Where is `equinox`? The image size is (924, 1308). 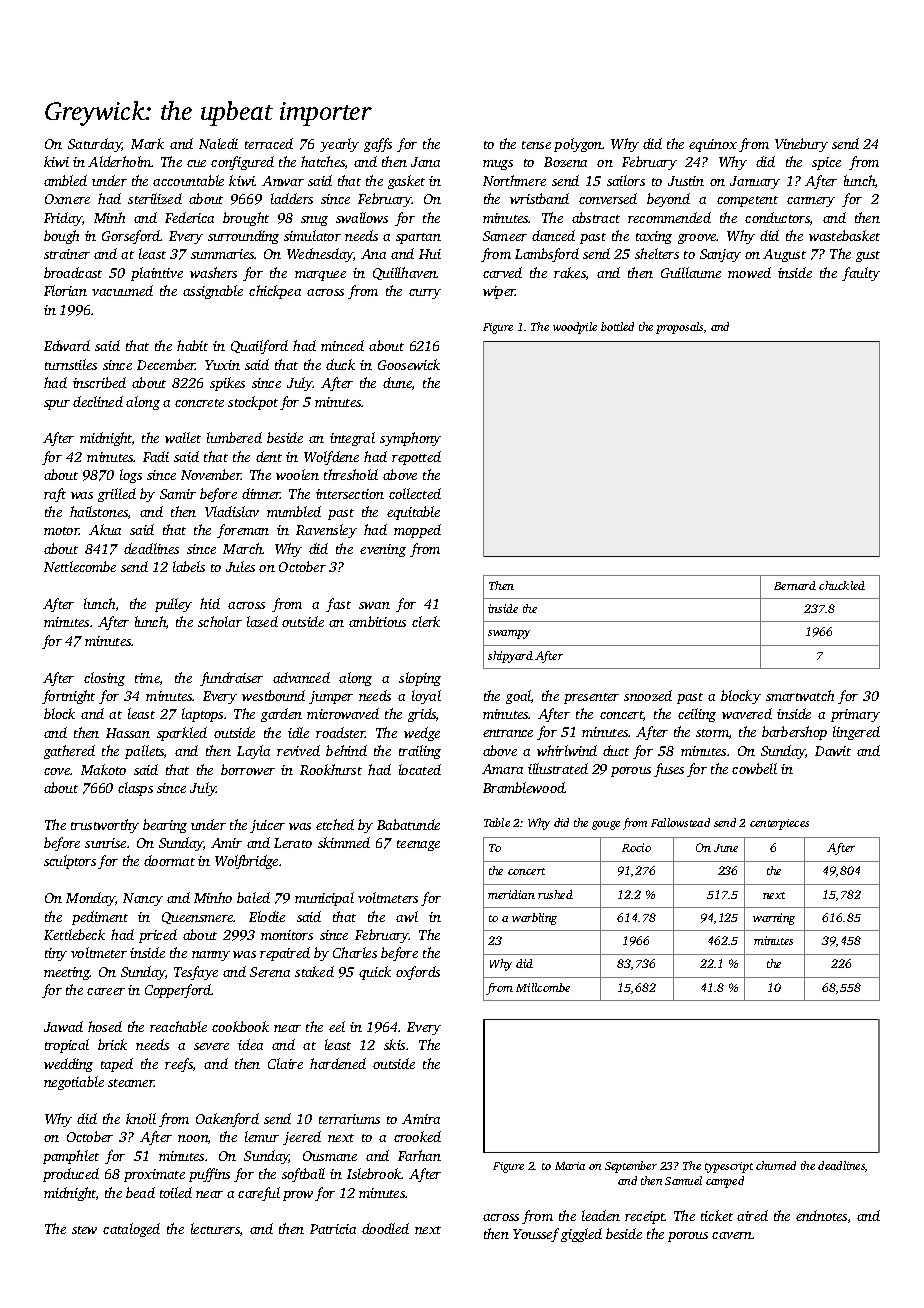 equinox is located at coordinates (713, 145).
